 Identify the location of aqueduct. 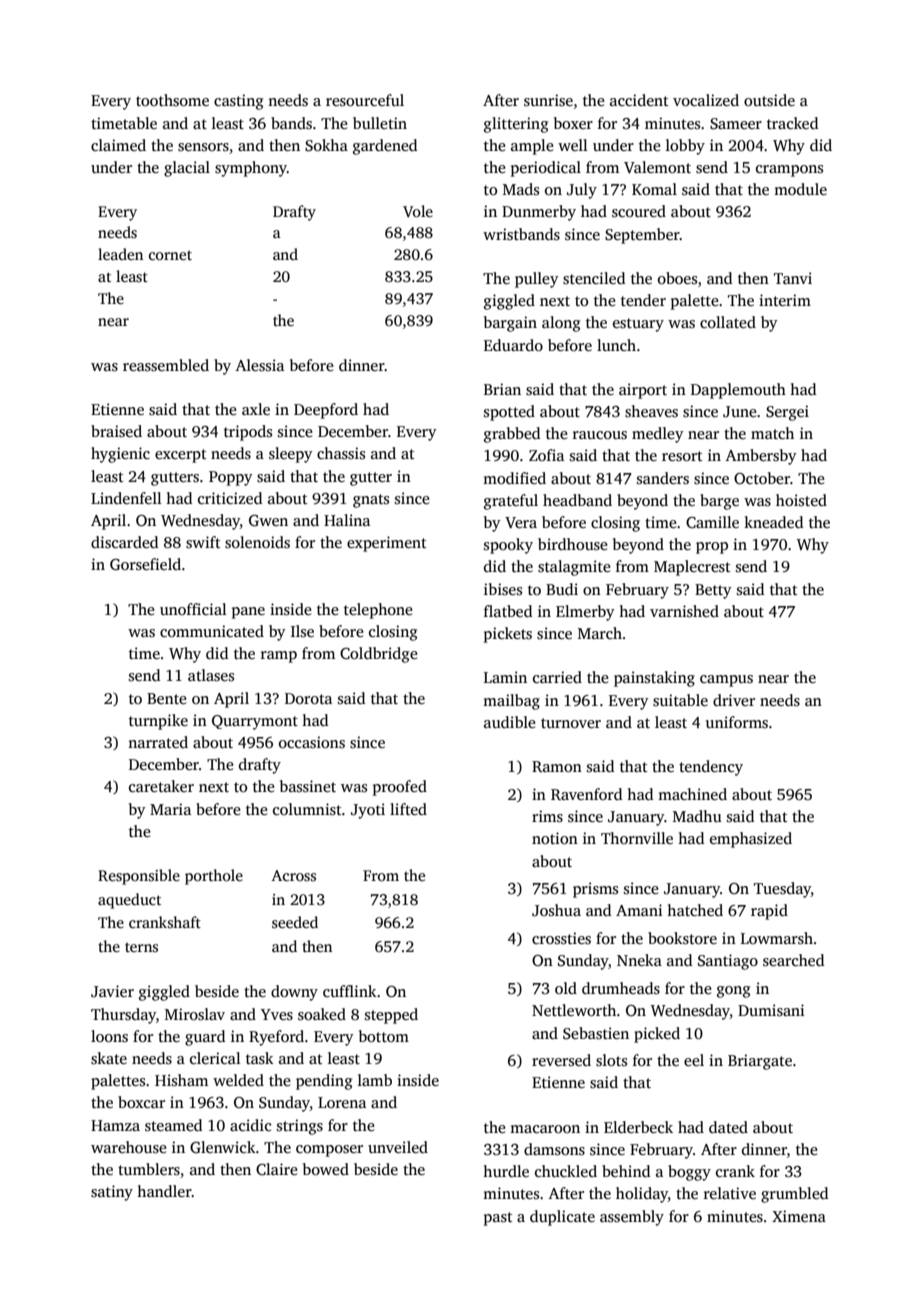
(129, 901).
